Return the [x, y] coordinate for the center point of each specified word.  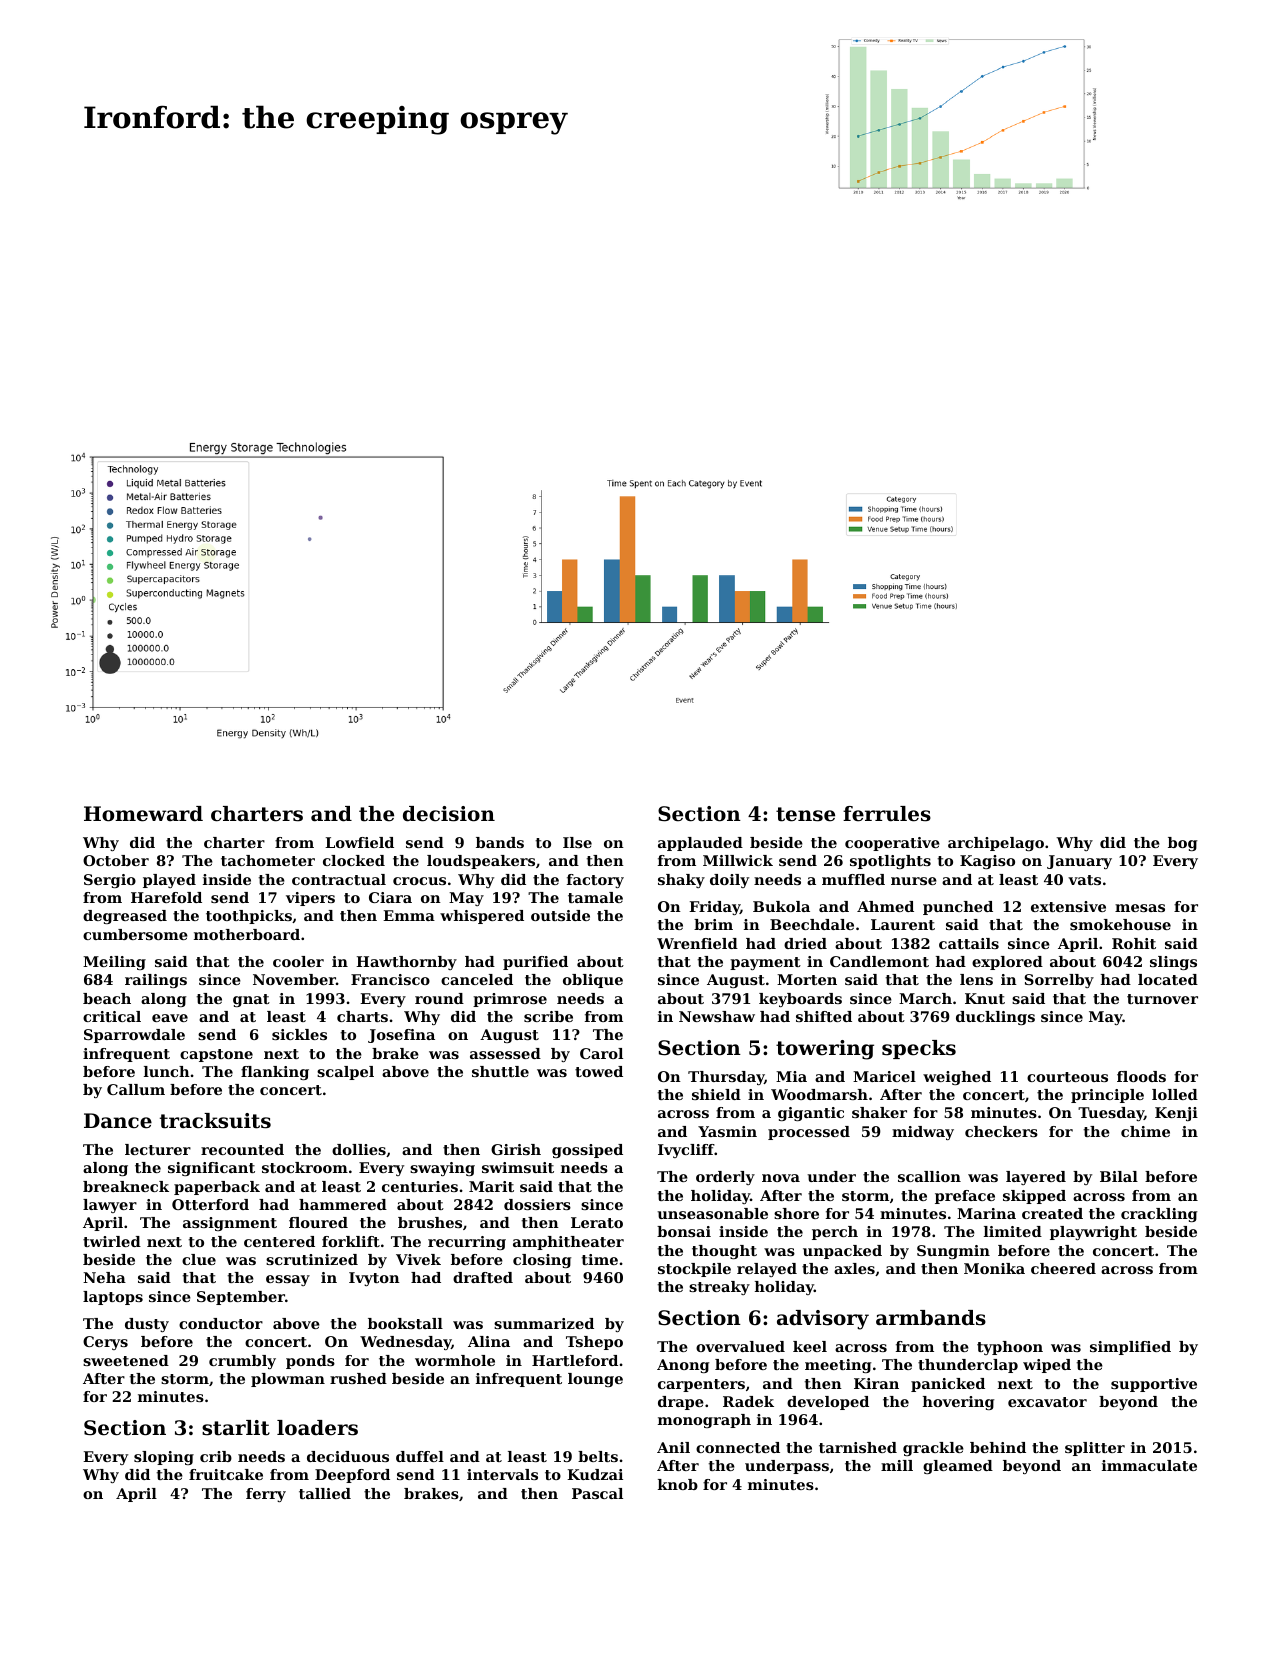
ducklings [995, 1018]
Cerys [105, 1343]
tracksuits [215, 1121]
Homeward [143, 814]
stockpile [694, 1270]
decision [449, 814]
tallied [325, 1493]
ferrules [887, 814]
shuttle [500, 1071]
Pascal [597, 1493]
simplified [1130, 1348]
